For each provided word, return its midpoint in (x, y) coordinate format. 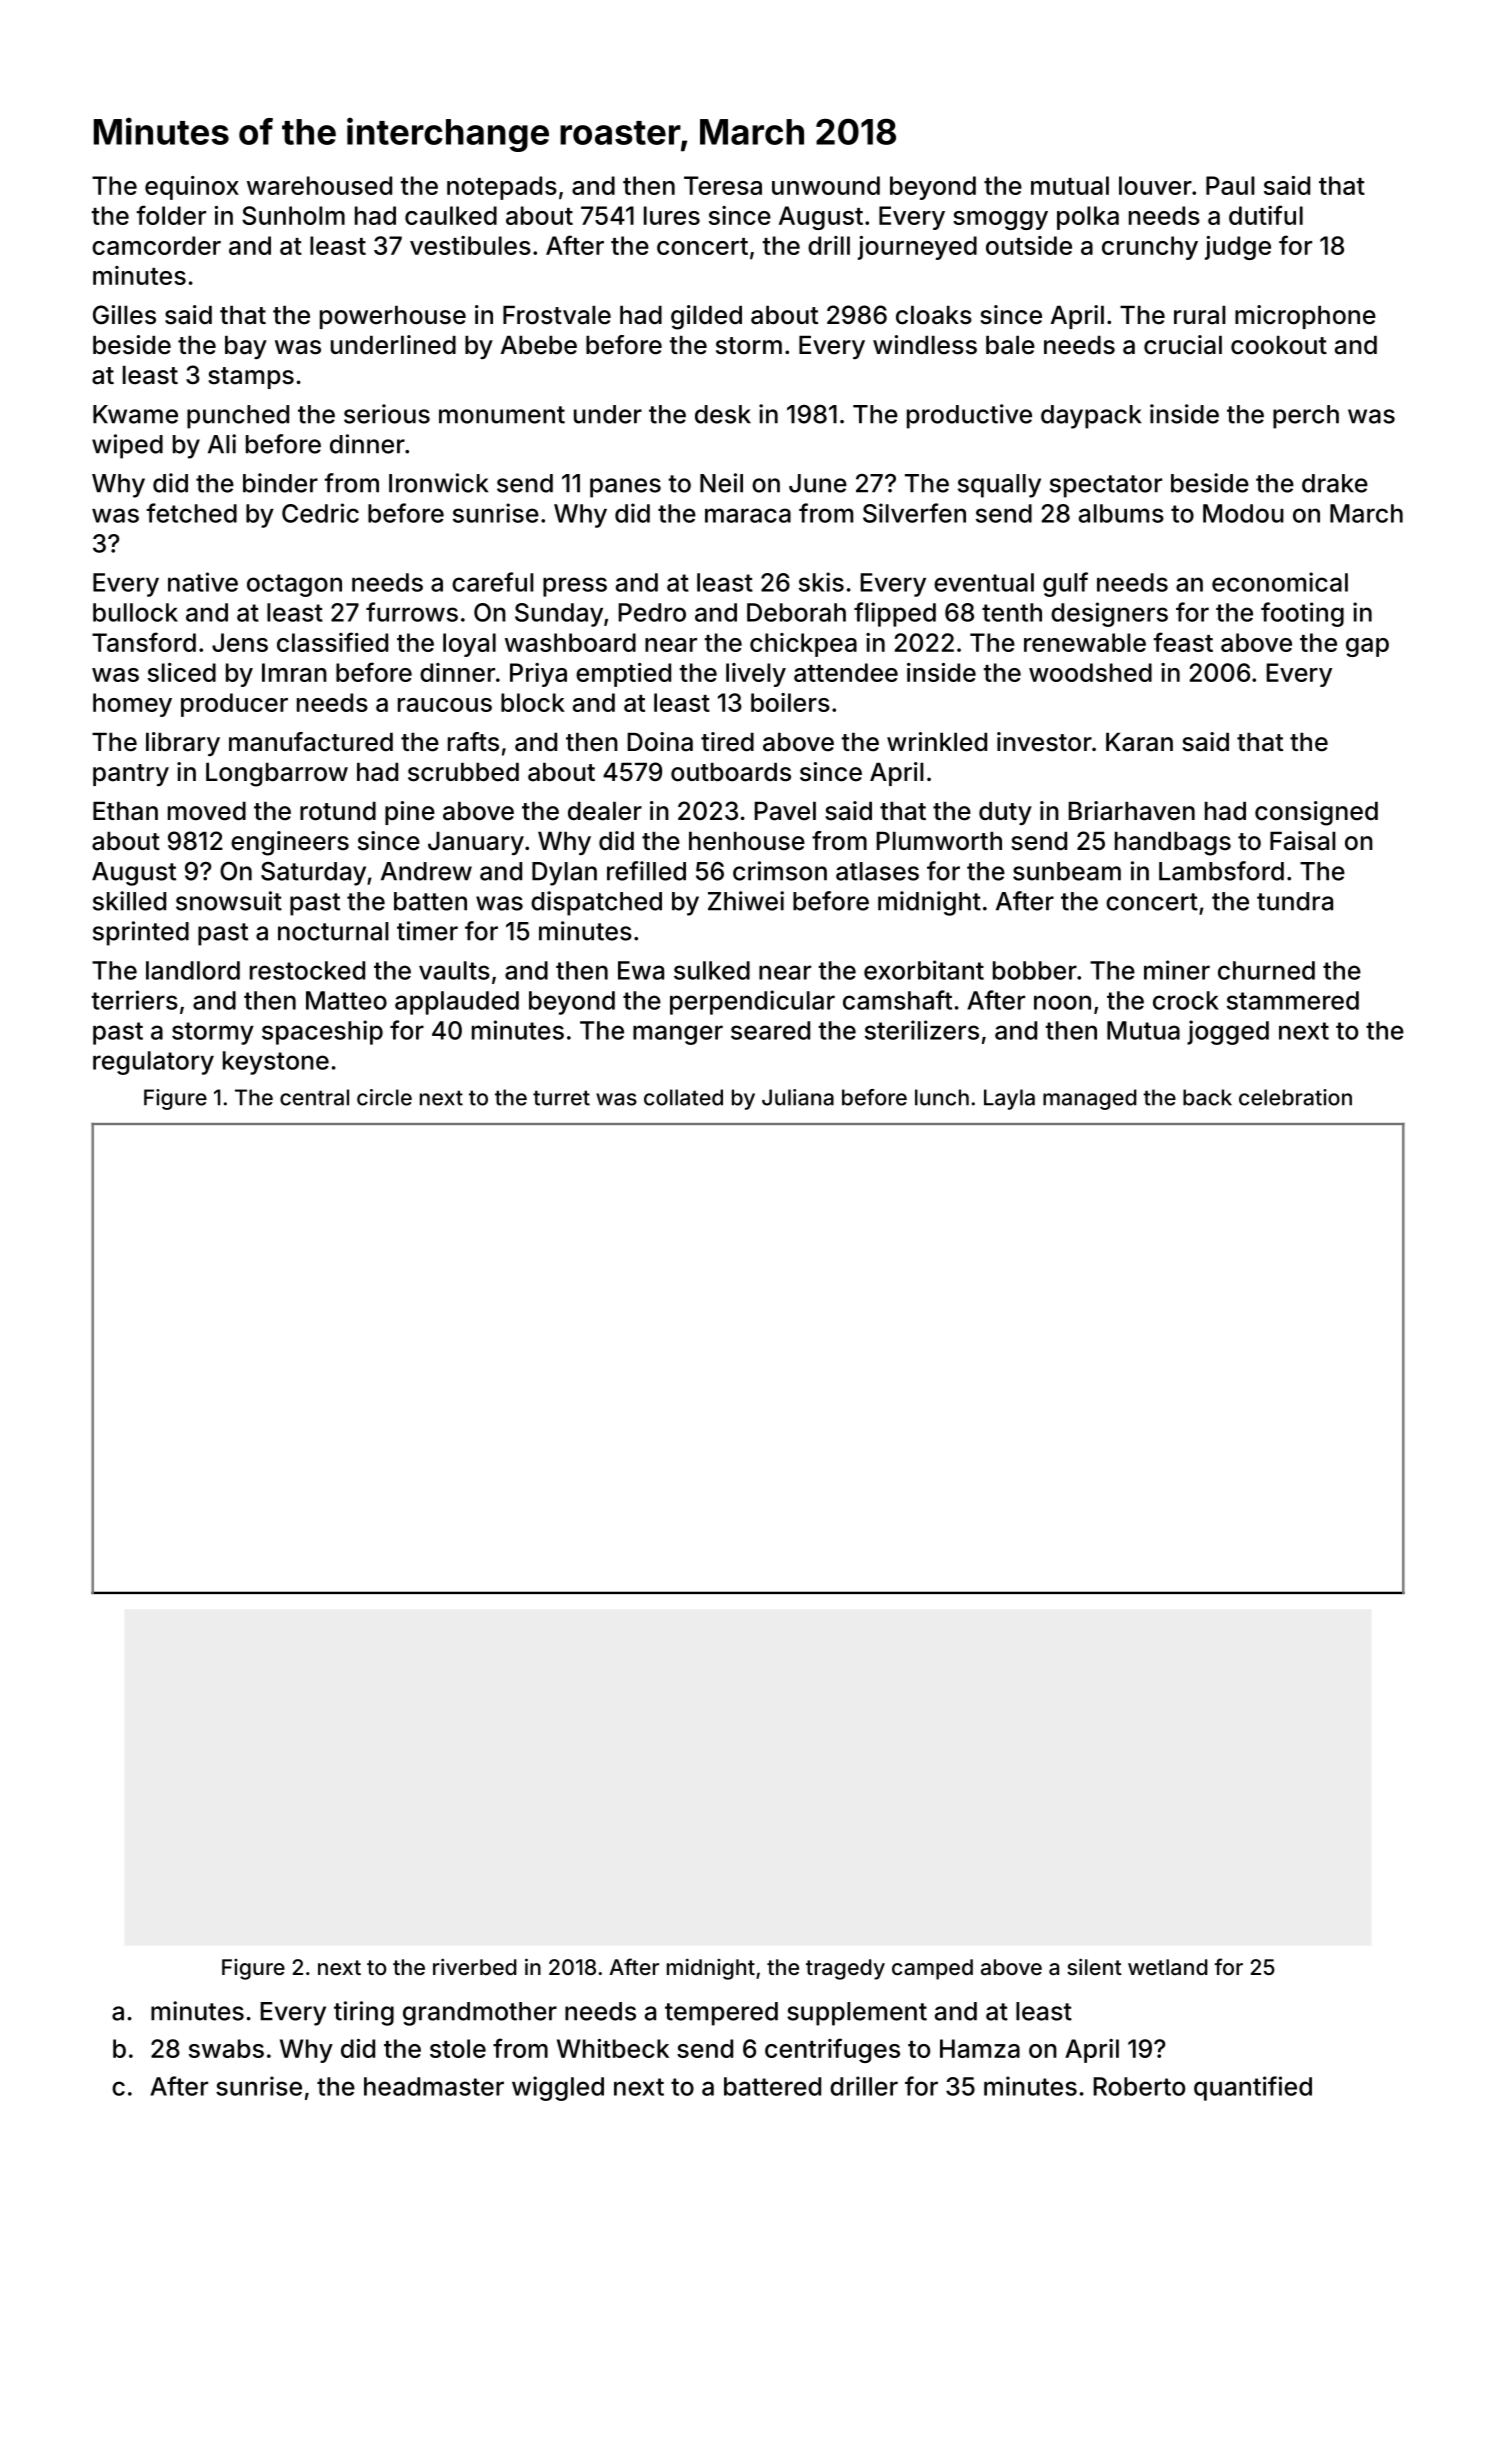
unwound (826, 185)
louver (1155, 185)
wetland (1168, 1967)
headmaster (434, 2086)
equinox (192, 188)
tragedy (845, 1969)
